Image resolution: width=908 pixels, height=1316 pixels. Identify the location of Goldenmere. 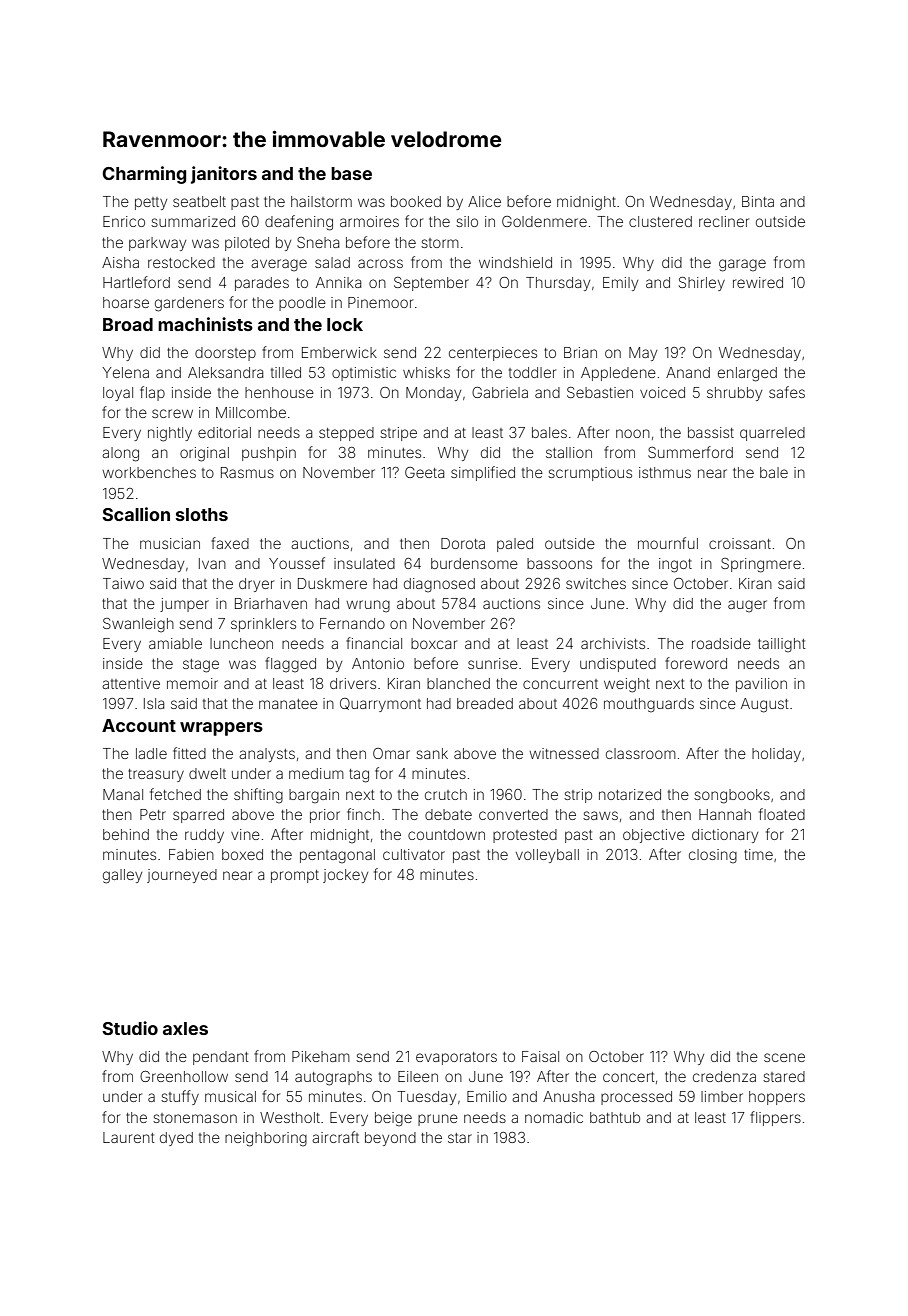
(544, 221).
